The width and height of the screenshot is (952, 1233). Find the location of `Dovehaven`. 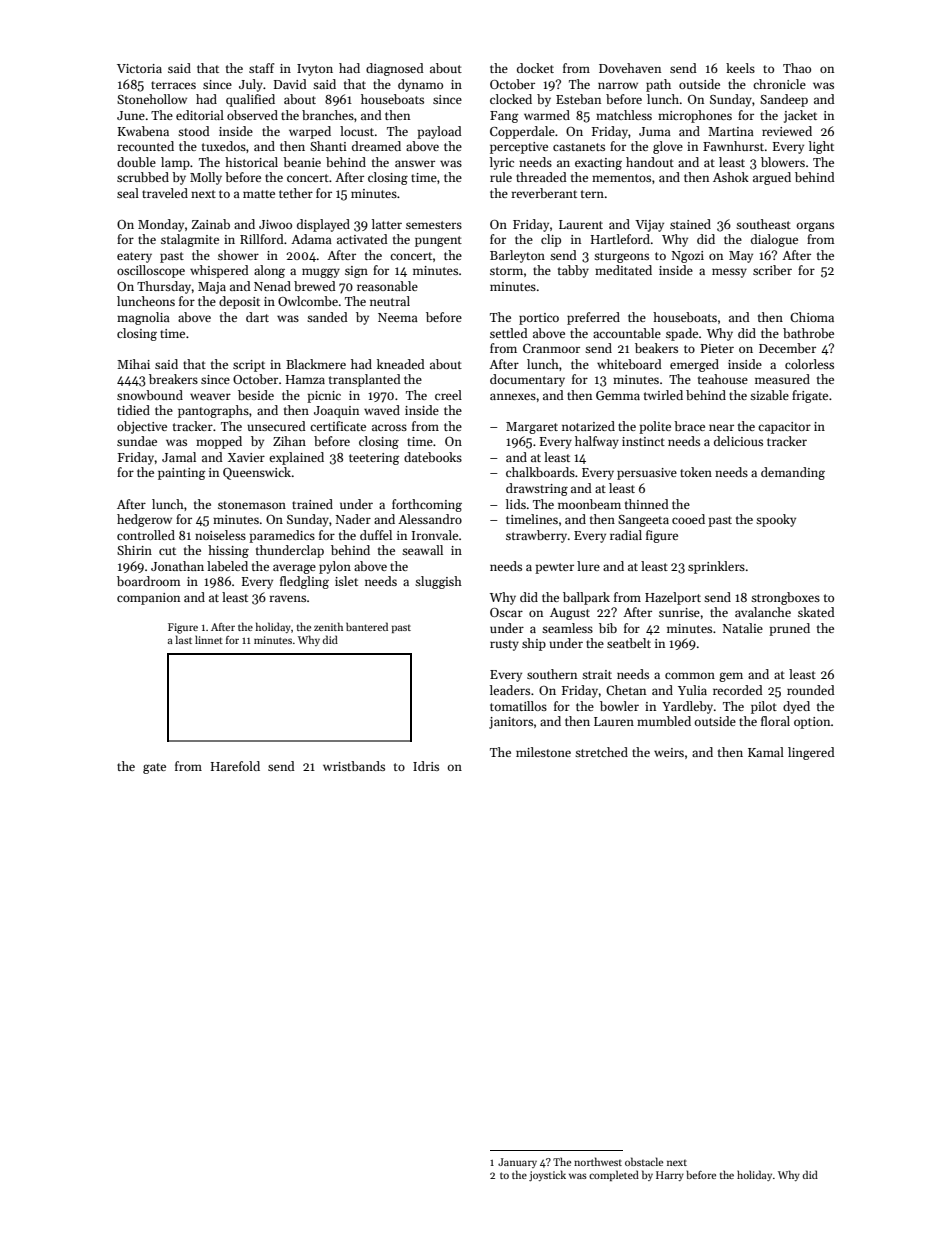

Dovehaven is located at coordinates (630, 68).
